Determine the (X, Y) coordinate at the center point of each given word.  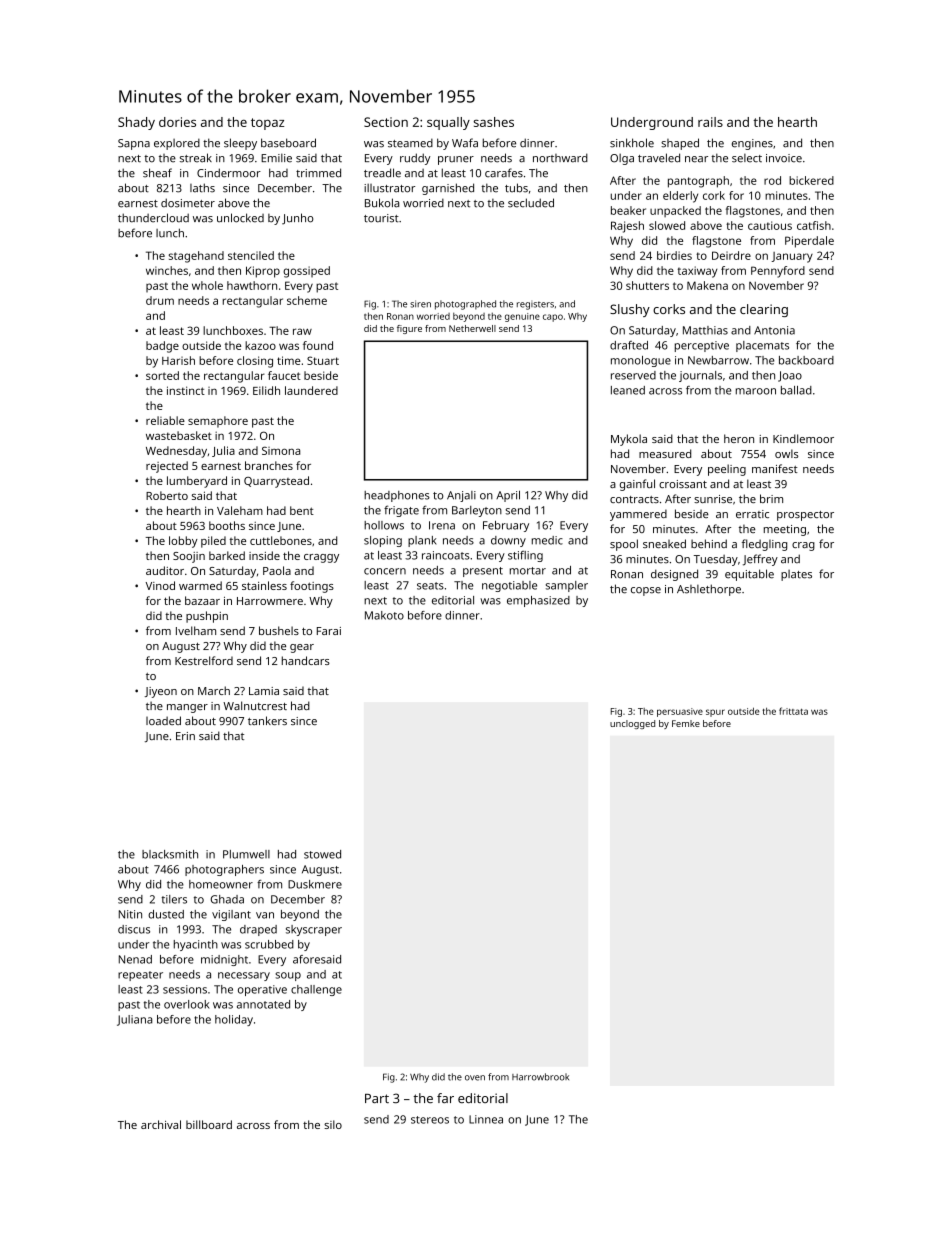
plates (796, 575)
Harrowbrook (540, 1077)
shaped (680, 144)
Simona (281, 450)
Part (377, 1098)
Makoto (384, 615)
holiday (234, 1020)
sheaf (157, 173)
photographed (465, 305)
